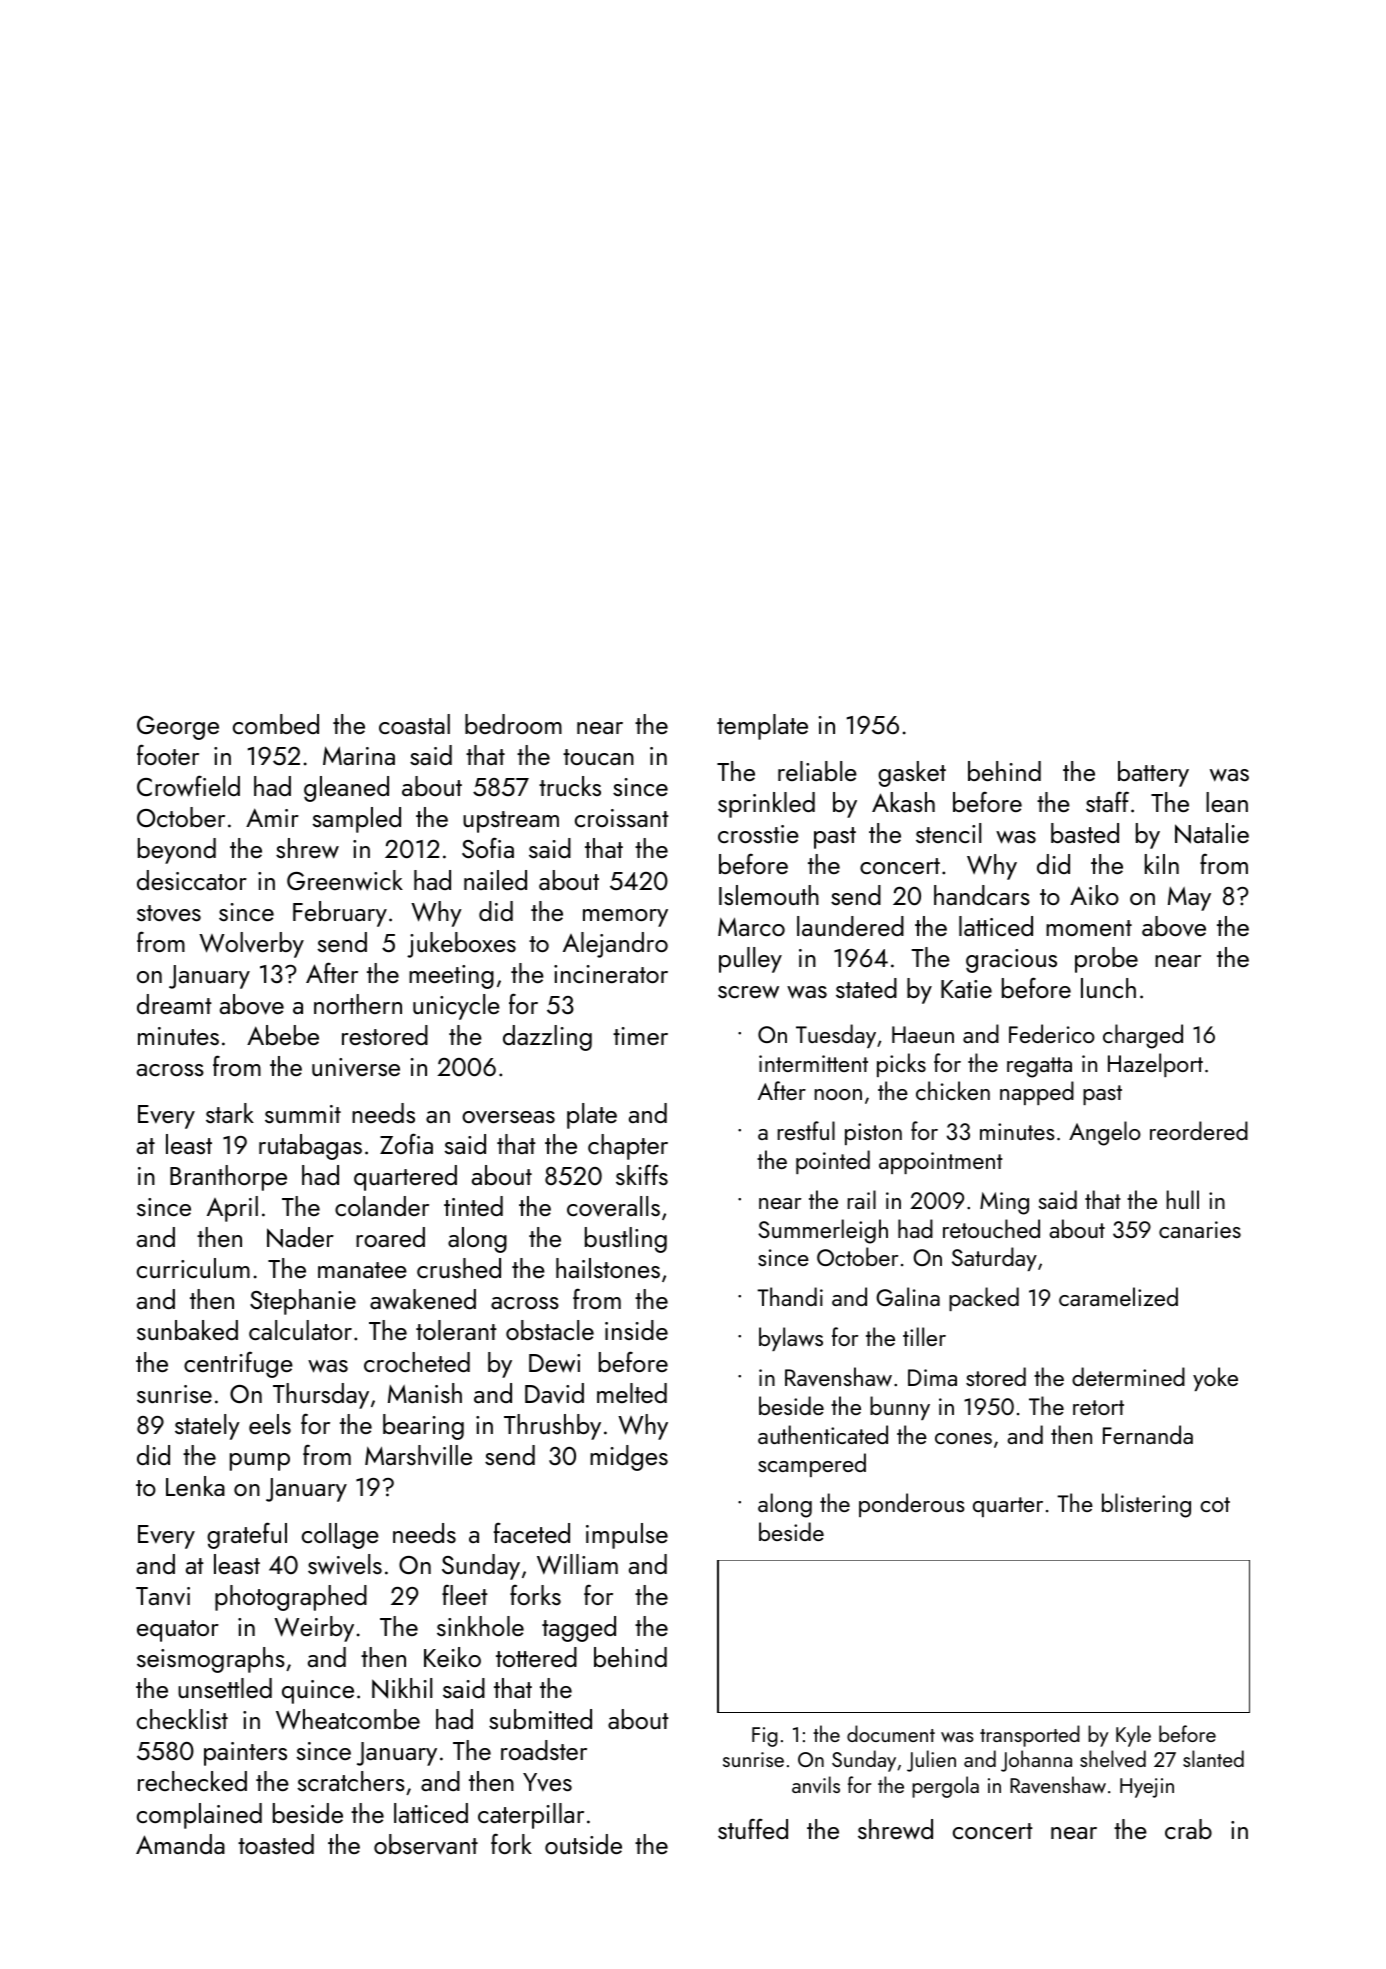 The width and height of the screenshot is (1386, 1969). What do you see at coordinates (790, 1296) in the screenshot?
I see `Thandi` at bounding box center [790, 1296].
